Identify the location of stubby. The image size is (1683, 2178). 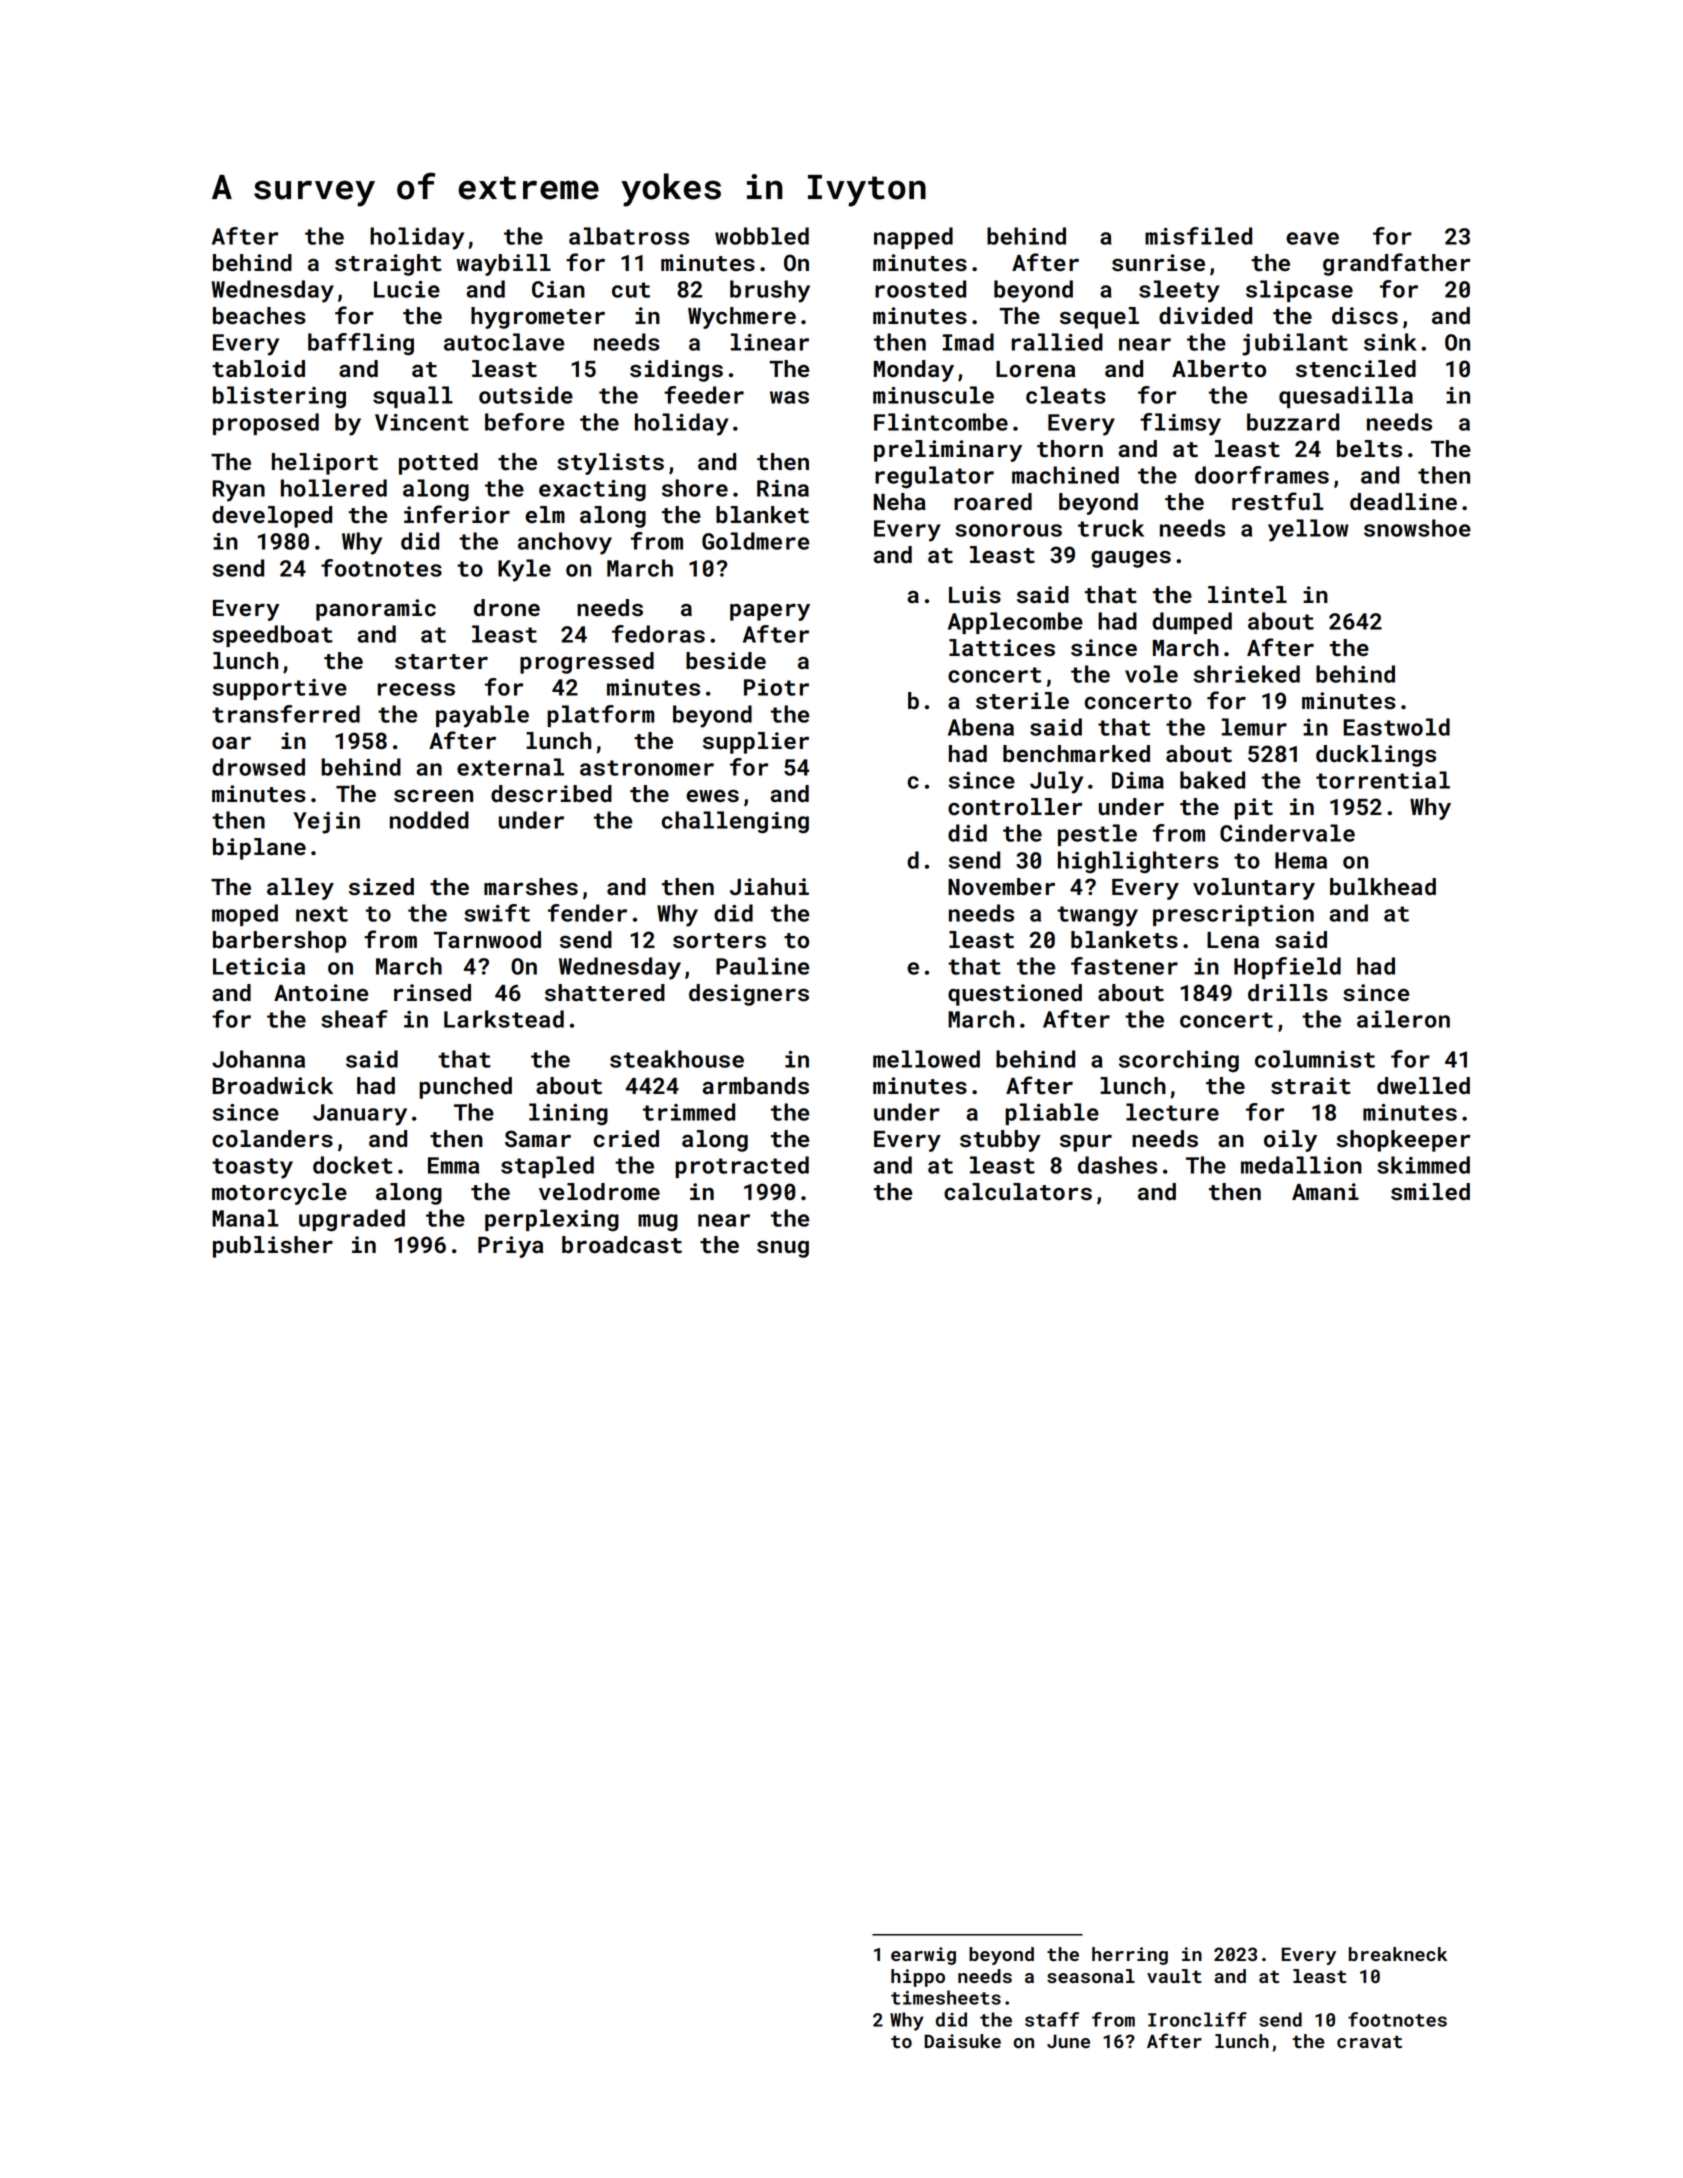
(1000, 1141).
